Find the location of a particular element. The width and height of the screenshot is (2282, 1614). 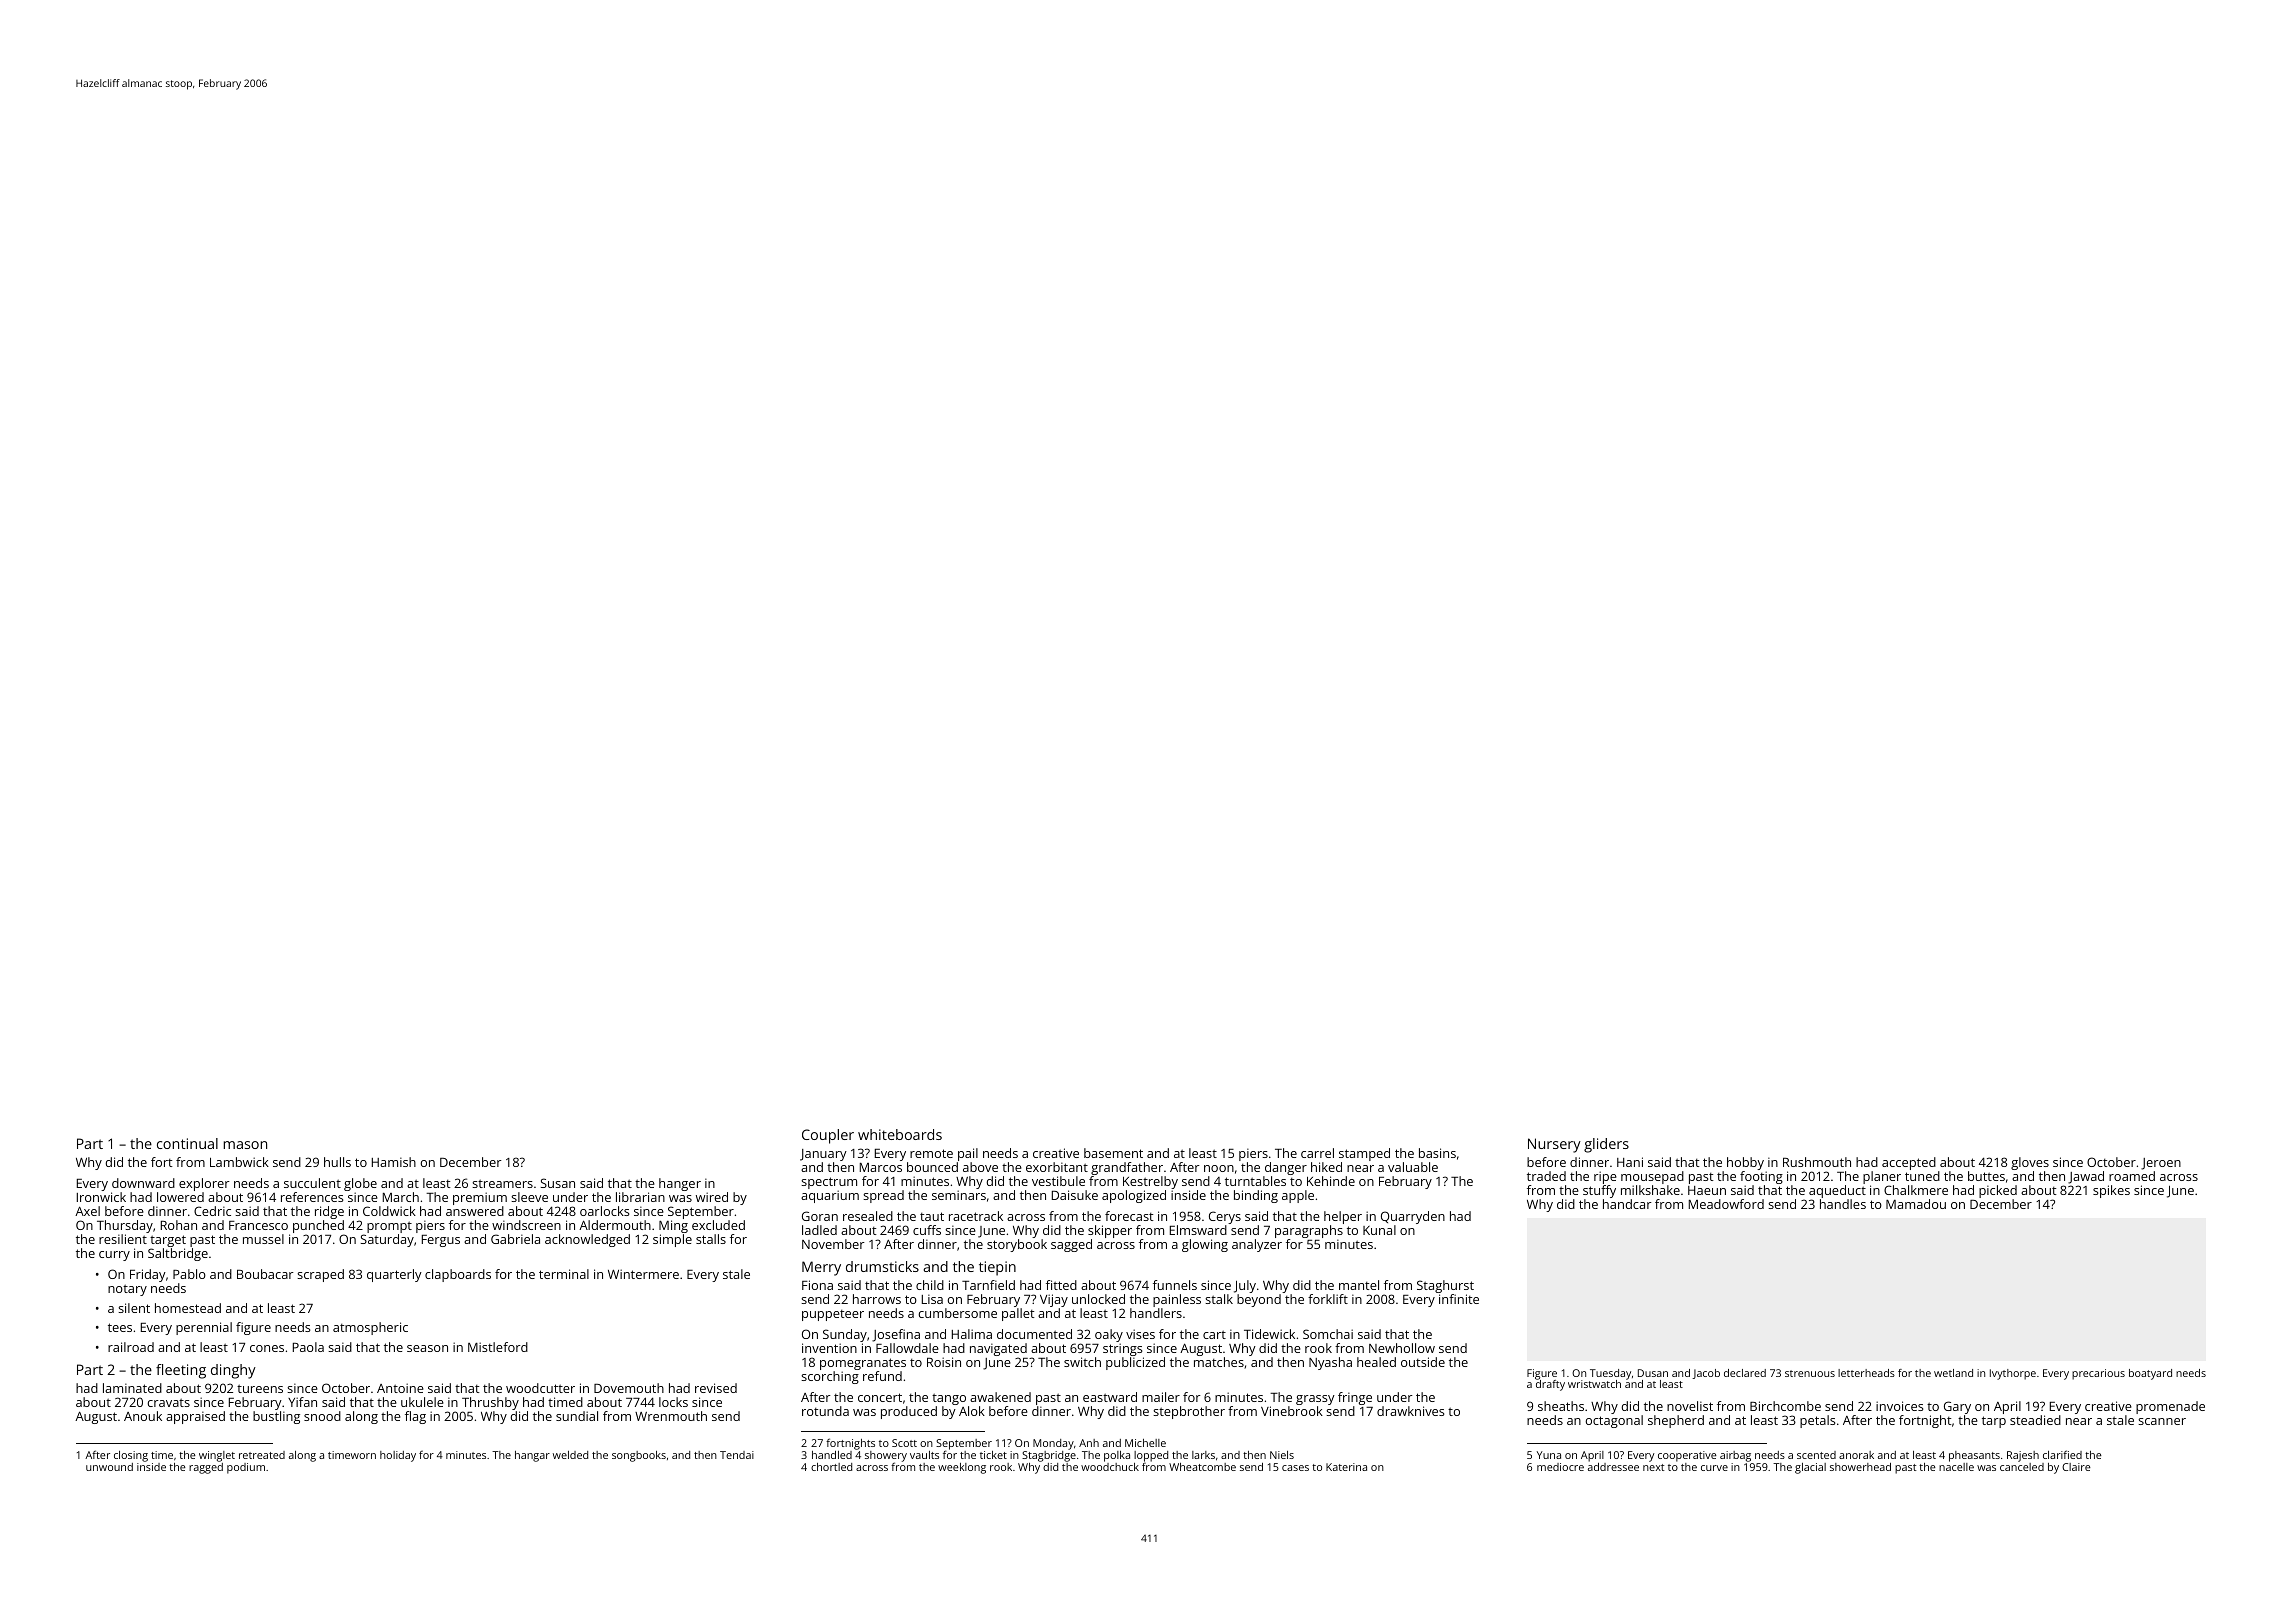

funnels is located at coordinates (1175, 1285).
